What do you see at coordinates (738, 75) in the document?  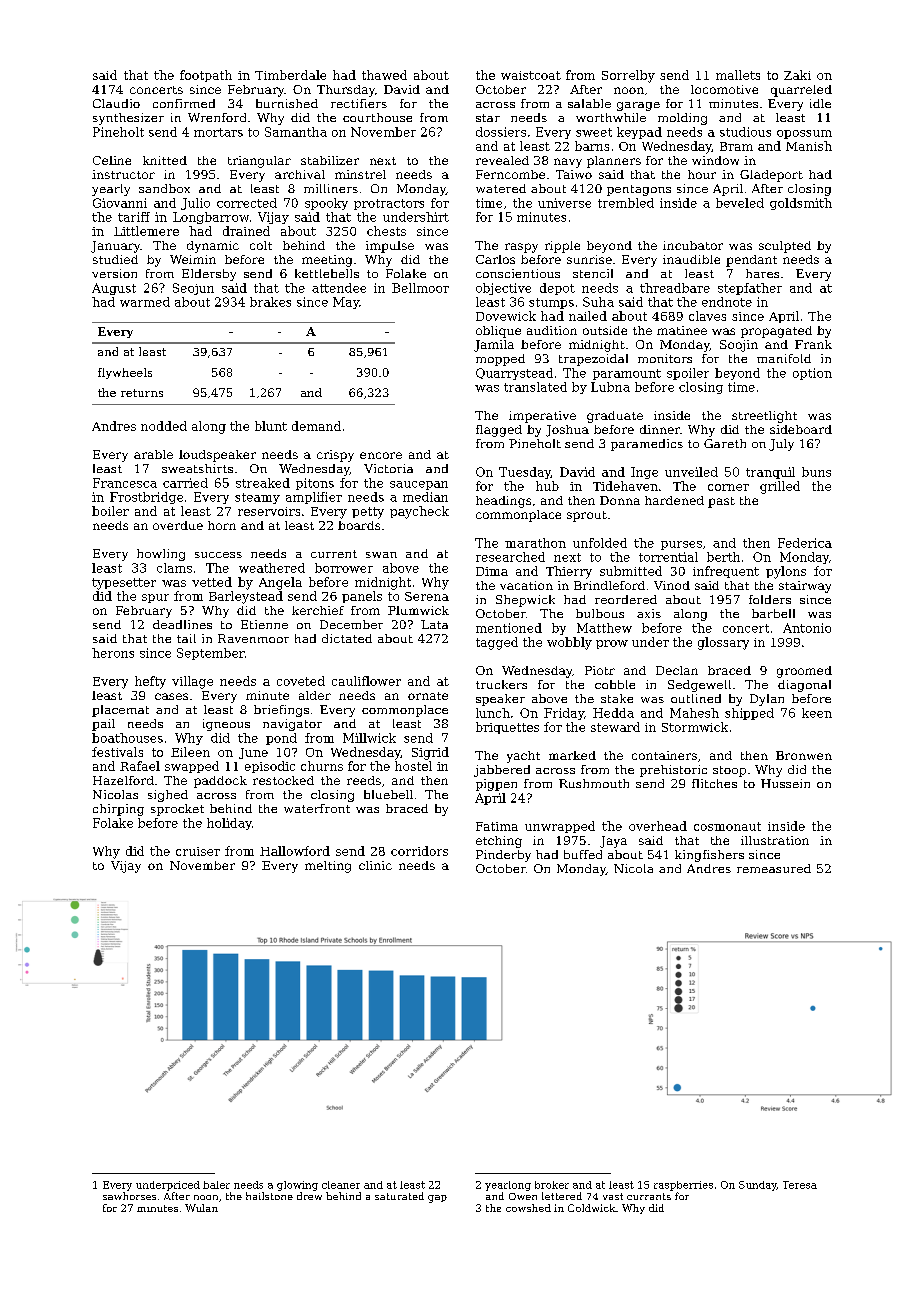 I see `mallets` at bounding box center [738, 75].
